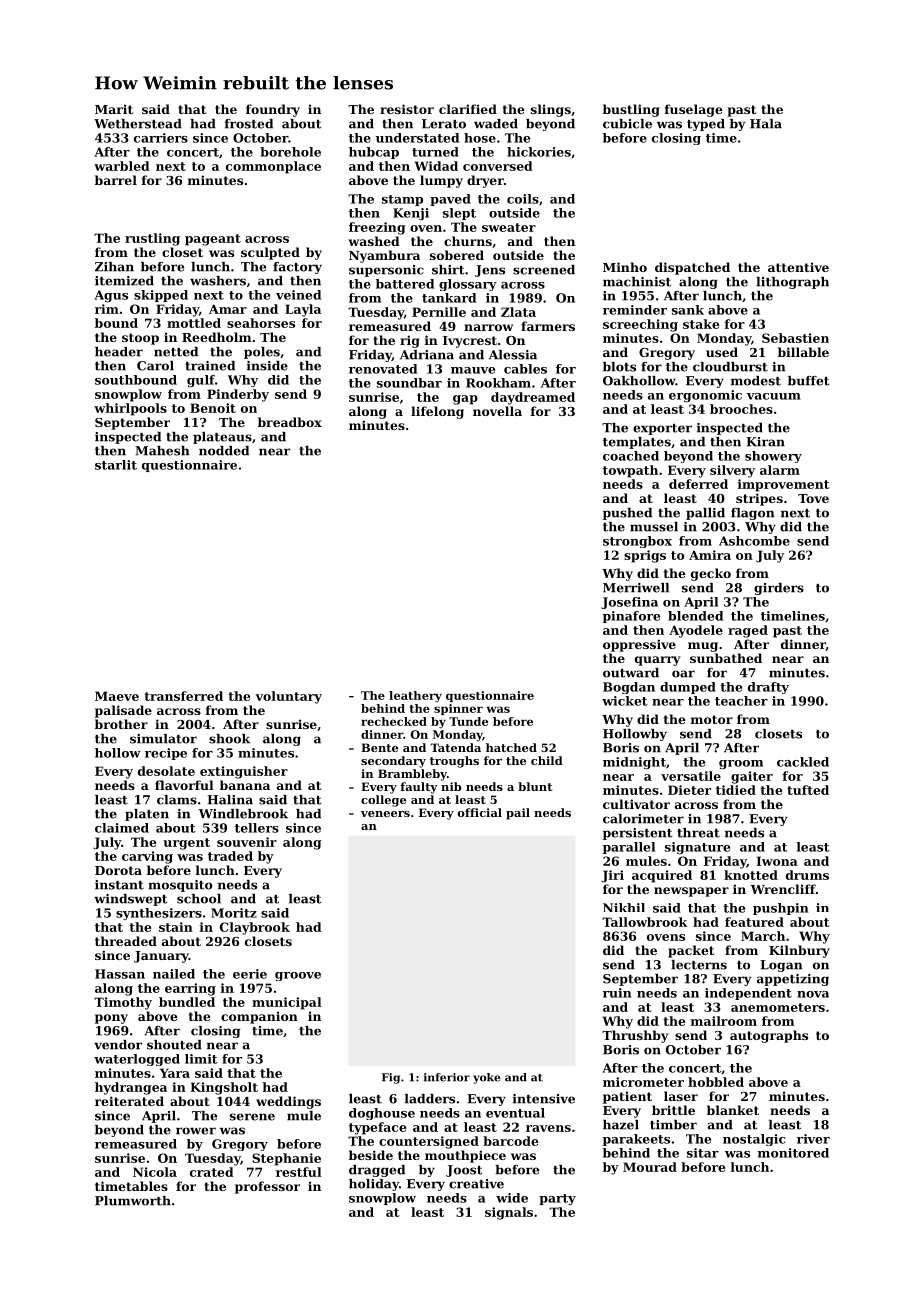  What do you see at coordinates (114, 109) in the document?
I see `Marit` at bounding box center [114, 109].
